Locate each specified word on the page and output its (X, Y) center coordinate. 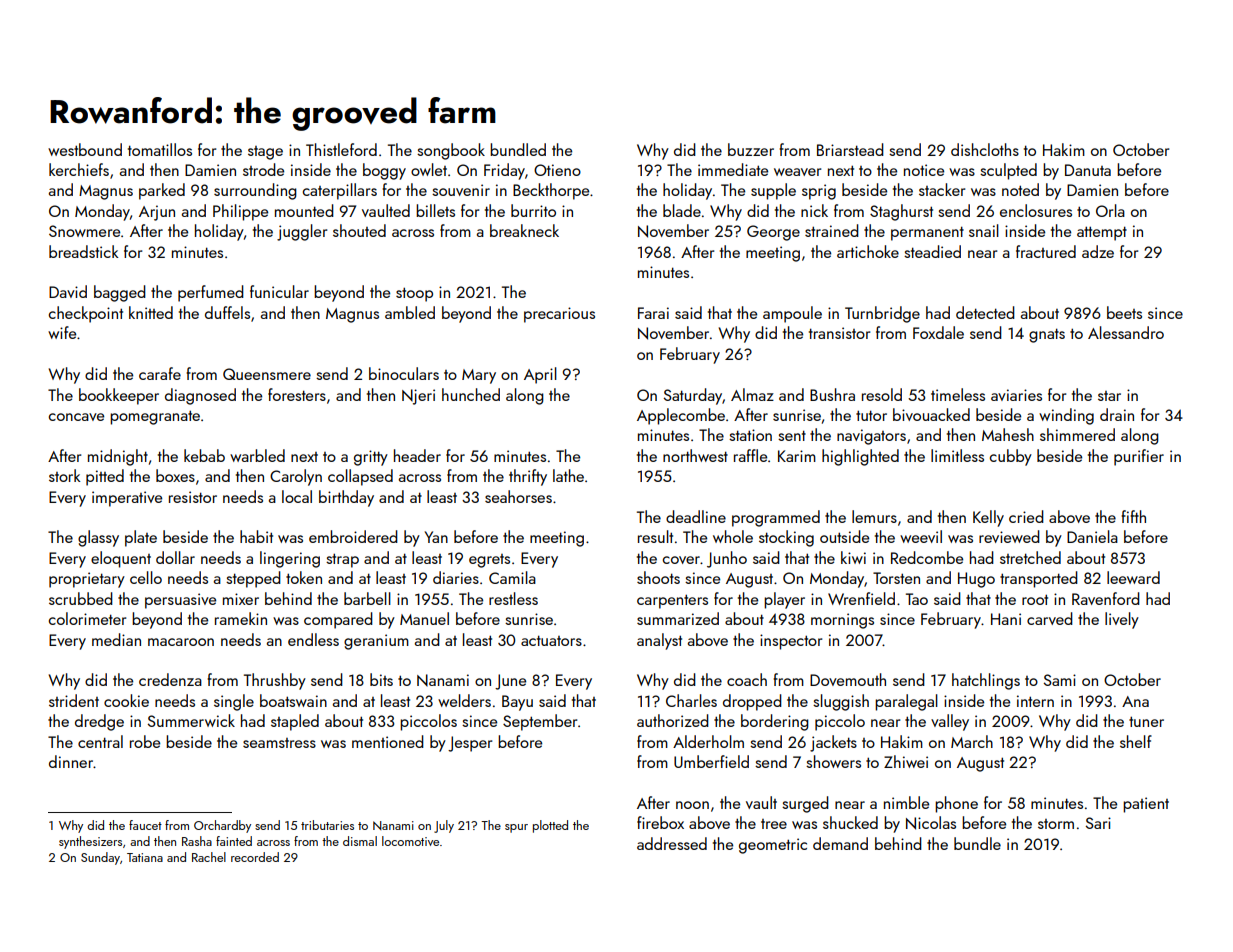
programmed (776, 518)
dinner (71, 761)
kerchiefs (79, 169)
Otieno (557, 170)
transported (1039, 579)
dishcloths (985, 149)
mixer (241, 599)
